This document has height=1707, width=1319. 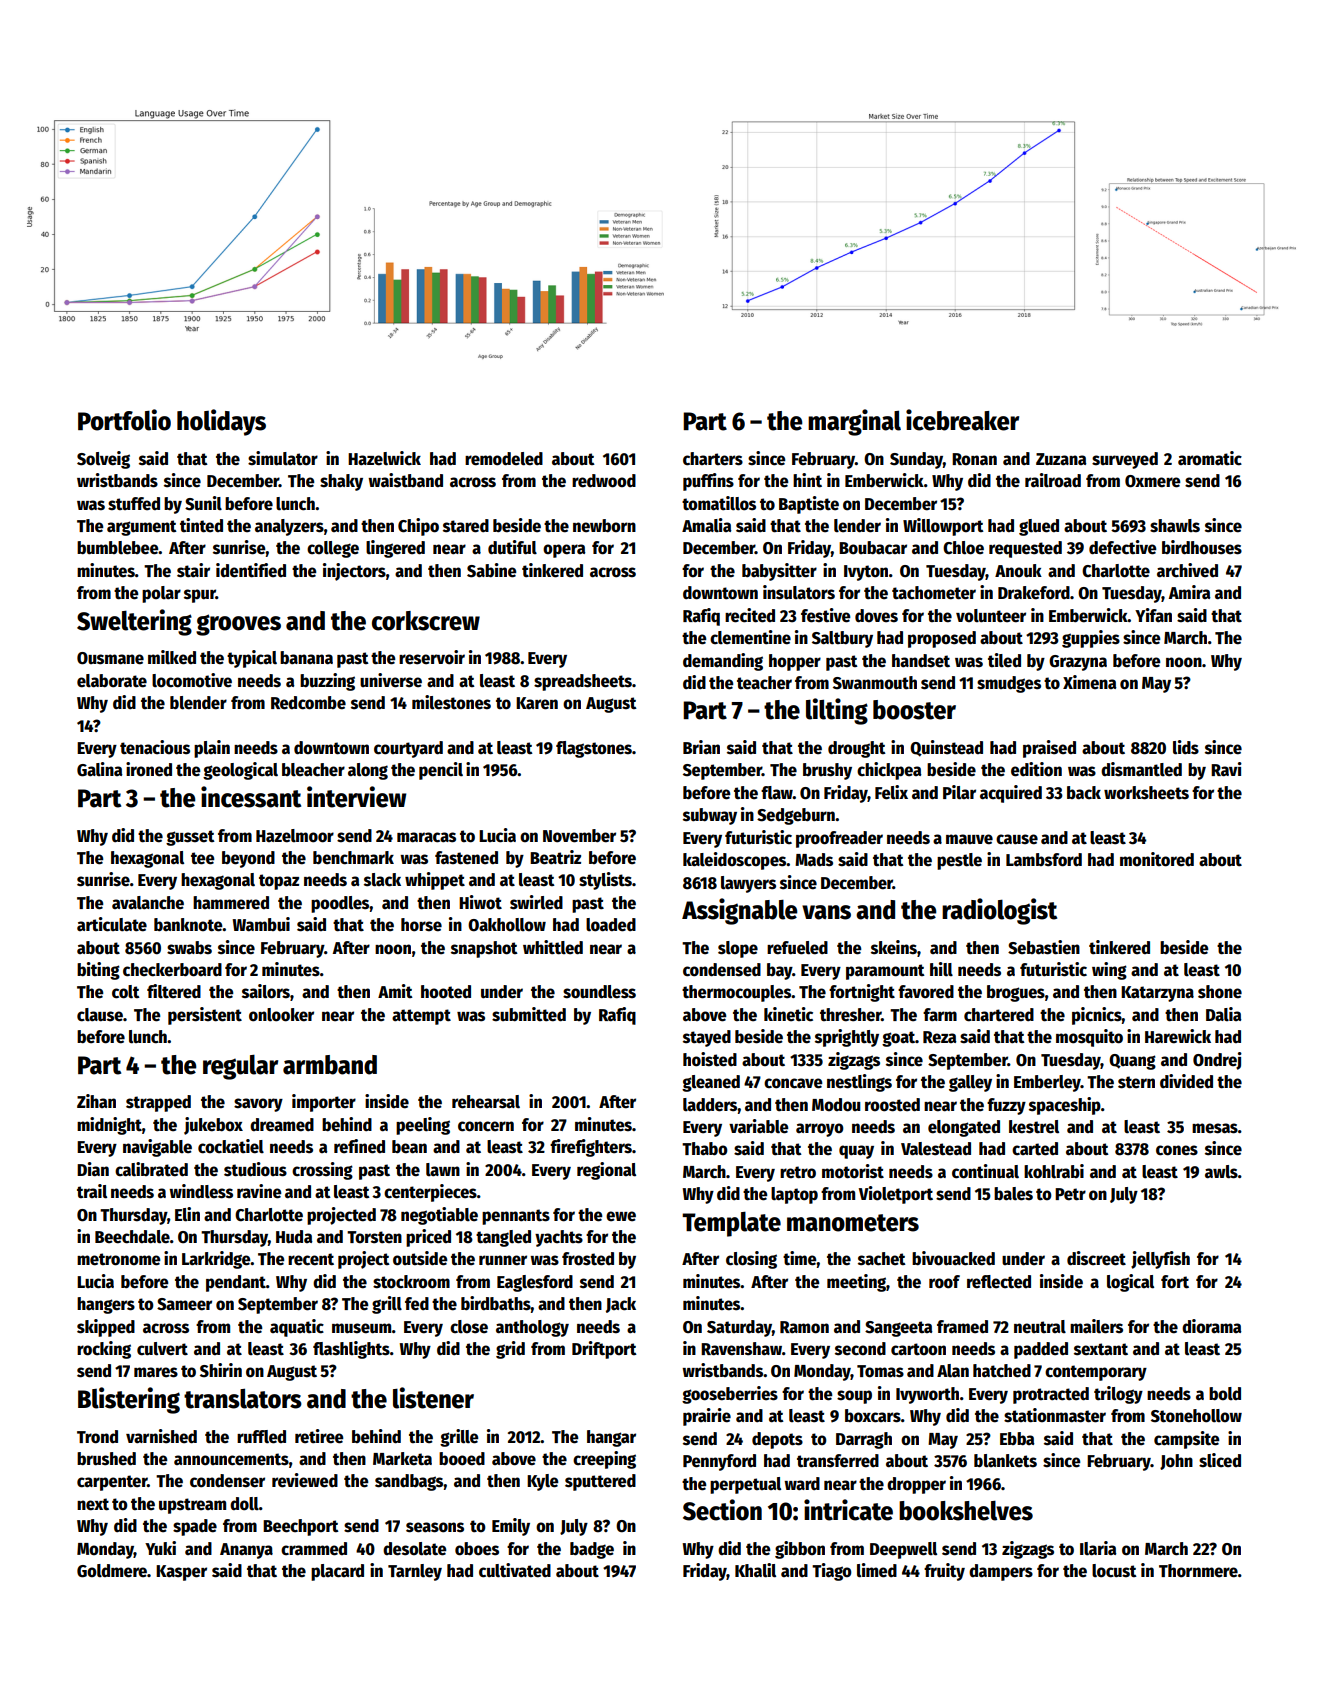 I want to click on babysitter, so click(x=779, y=572).
